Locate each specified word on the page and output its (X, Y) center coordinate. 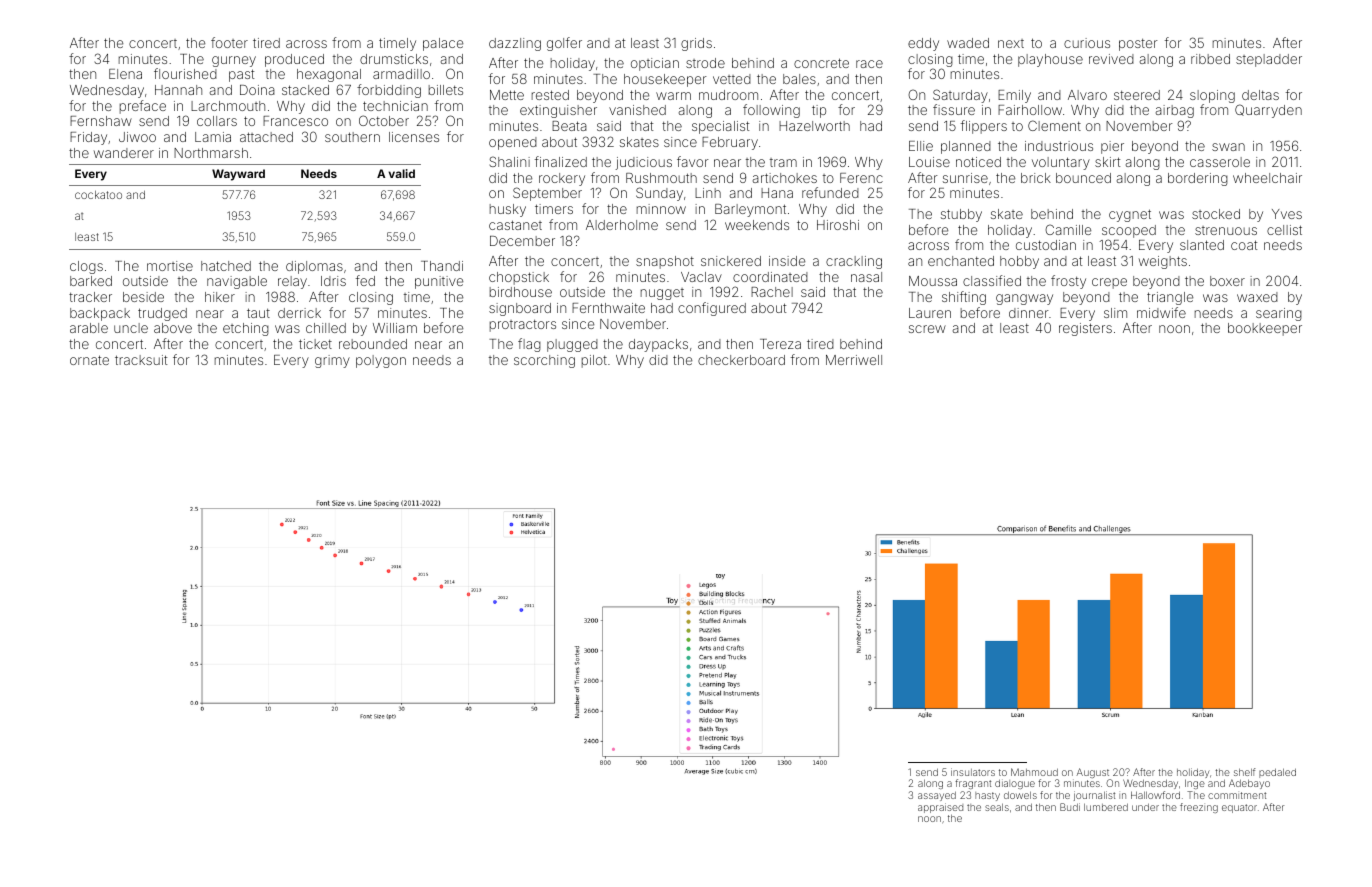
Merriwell (854, 360)
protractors (523, 325)
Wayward (238, 175)
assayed (937, 796)
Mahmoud (1034, 772)
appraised (940, 808)
